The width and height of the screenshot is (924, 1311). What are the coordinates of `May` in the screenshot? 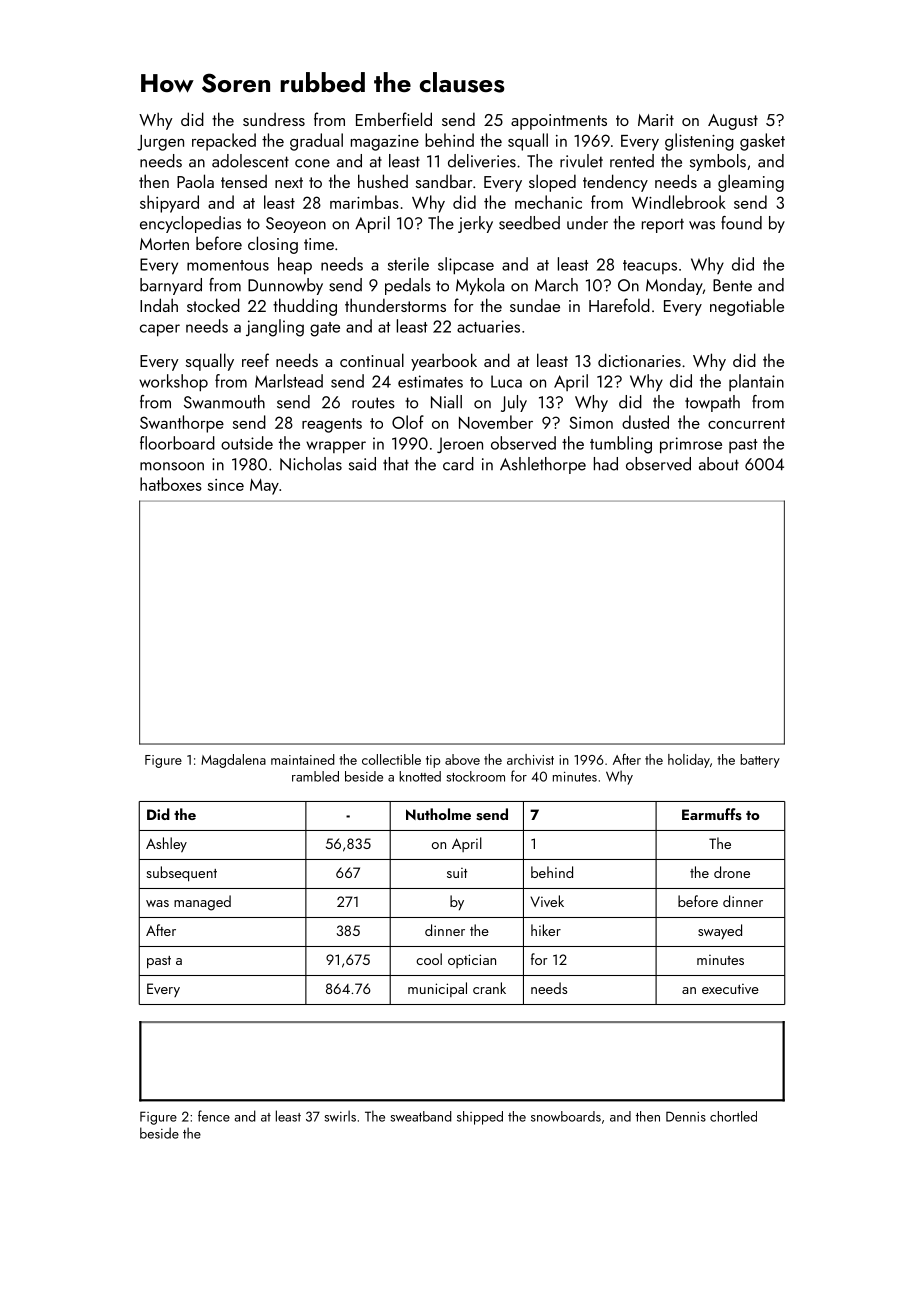 It's located at (264, 487).
